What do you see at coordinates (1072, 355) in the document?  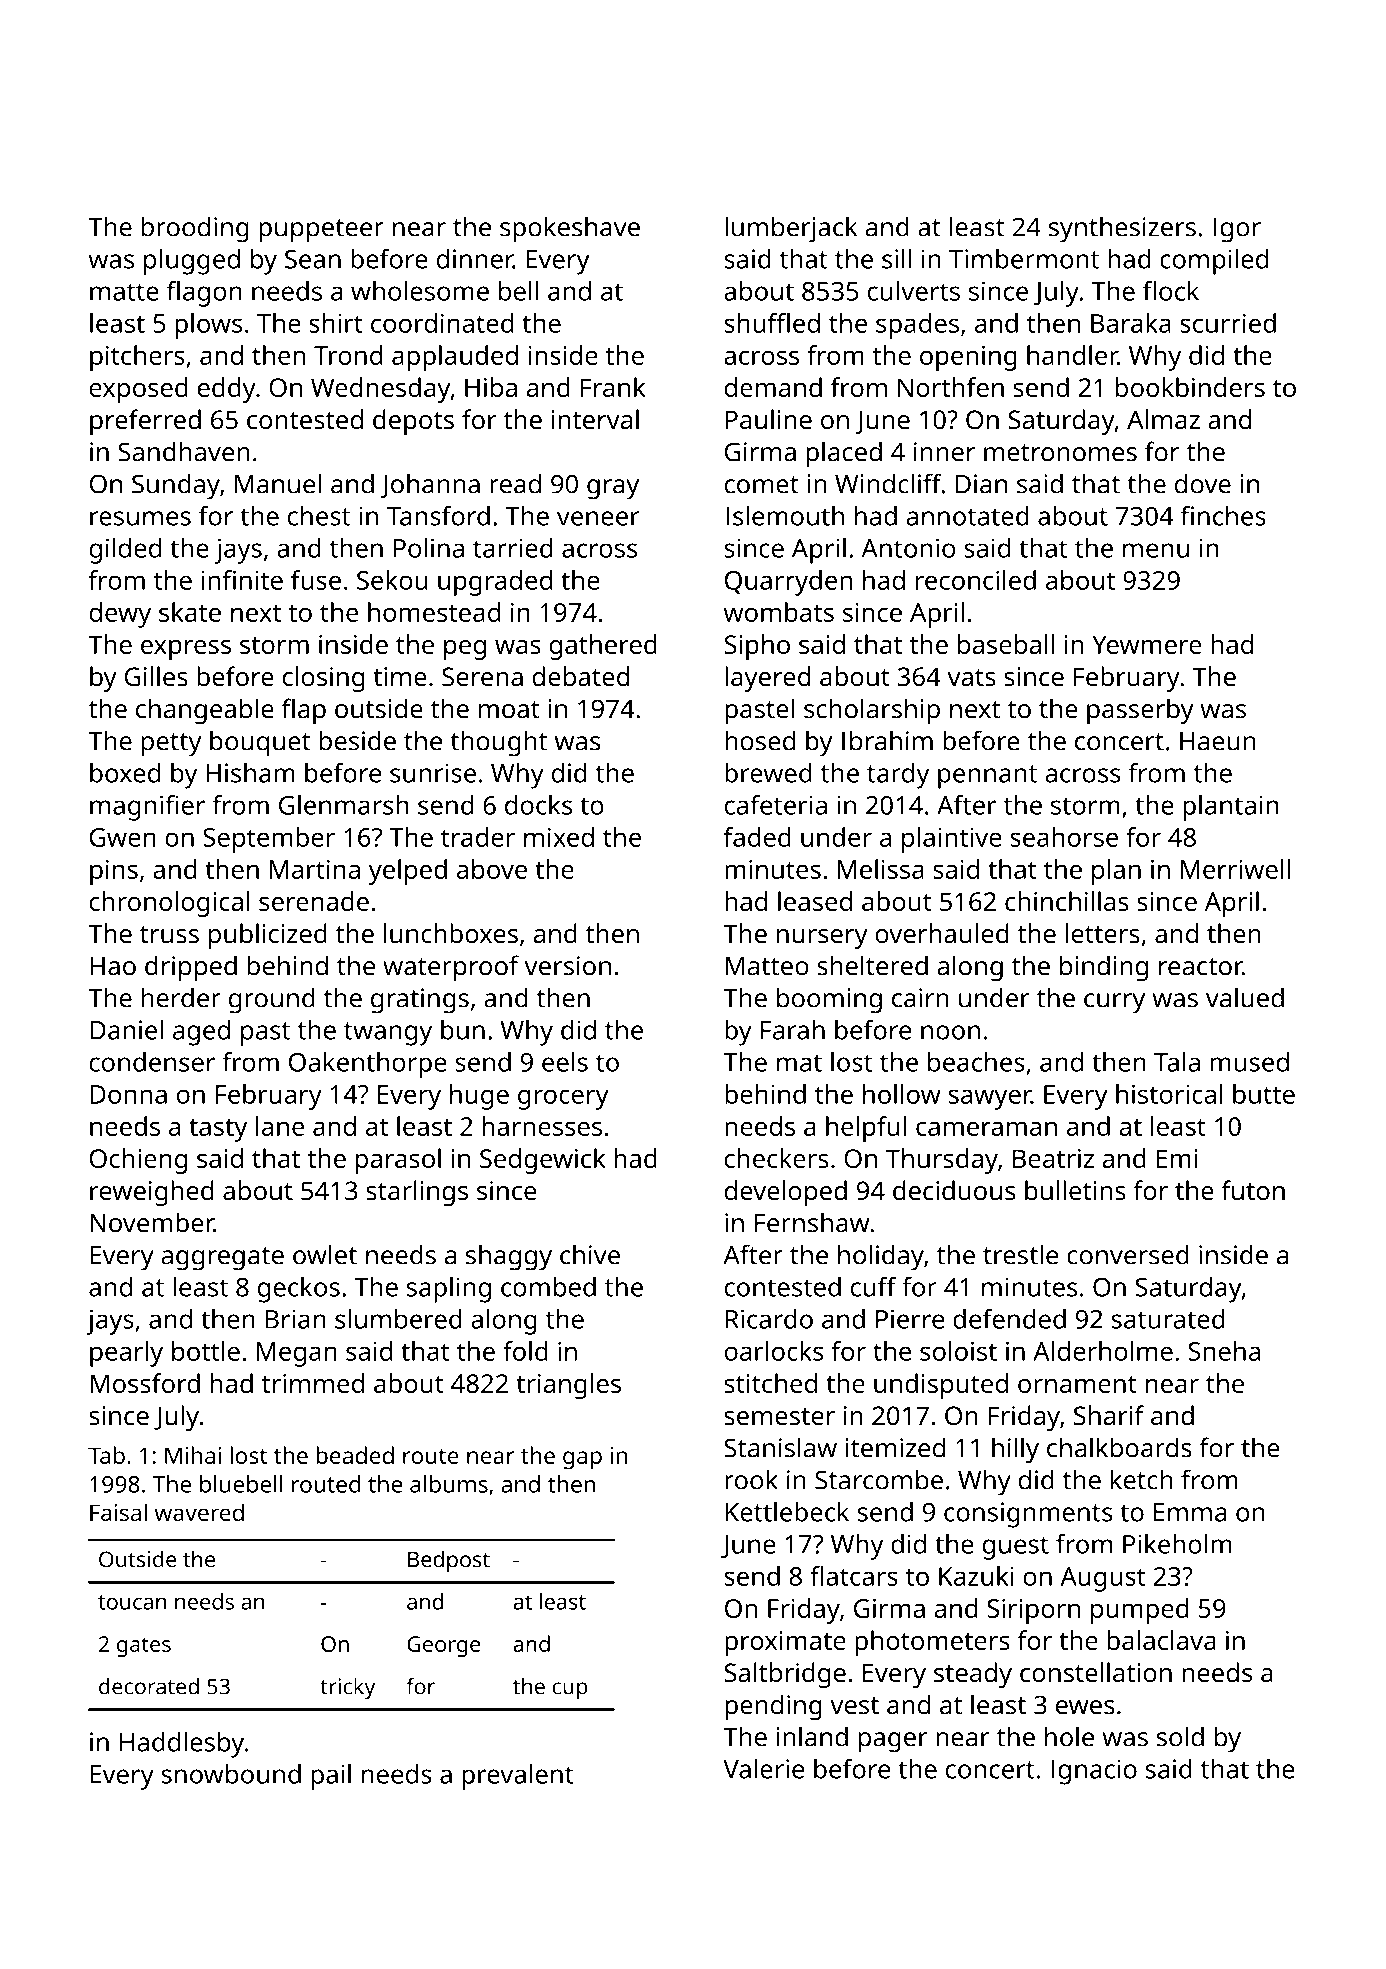 I see `handler` at bounding box center [1072, 355].
